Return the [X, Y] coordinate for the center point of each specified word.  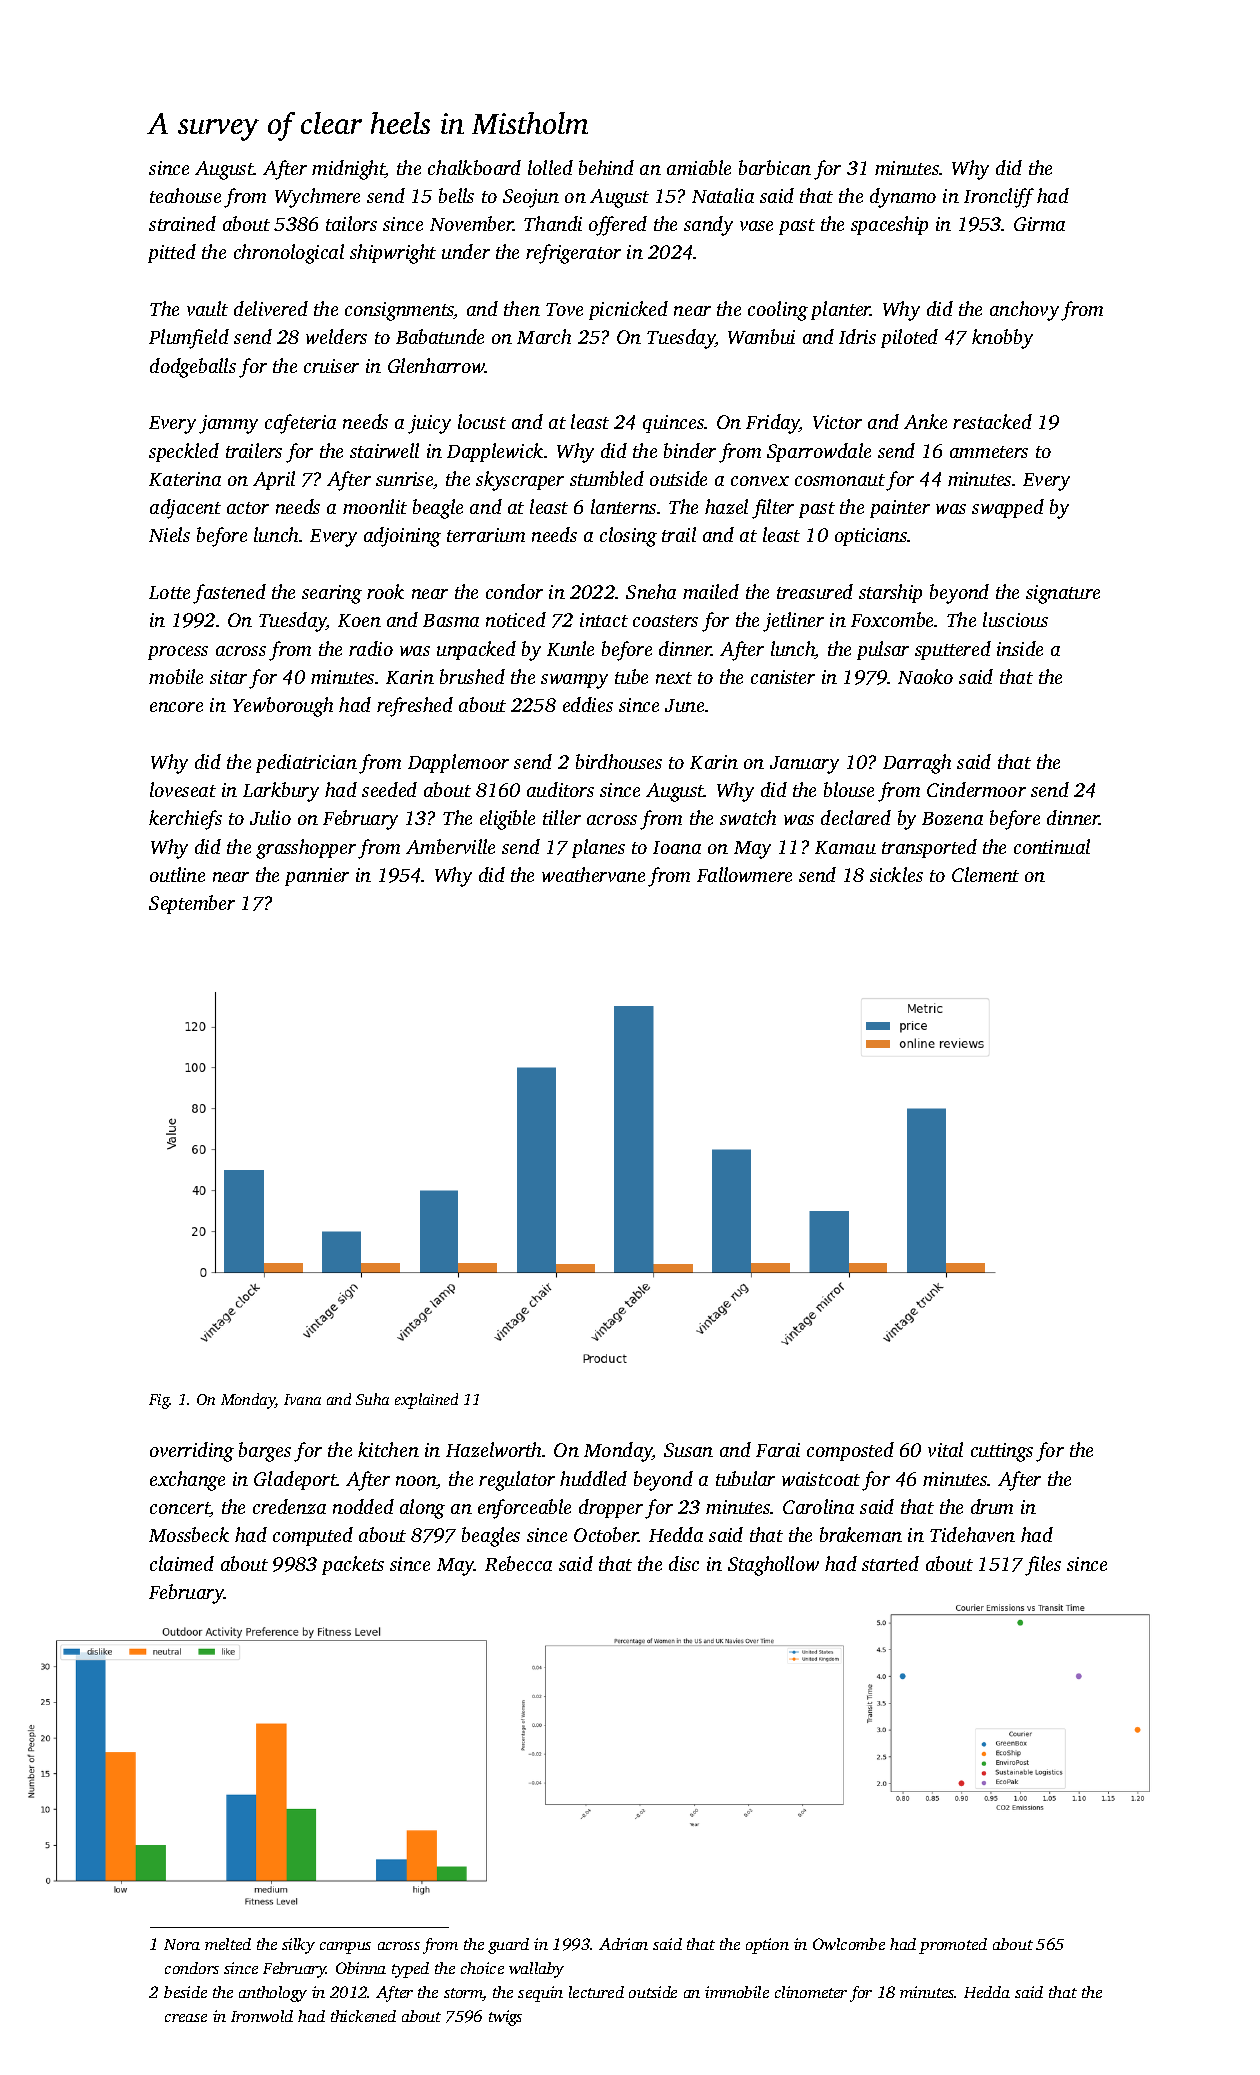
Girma [1039, 224]
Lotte [169, 592]
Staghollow [773, 1566]
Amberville [450, 846]
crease [186, 2018]
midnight [348, 170]
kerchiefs [185, 820]
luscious [1015, 619]
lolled [550, 167]
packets [353, 1565]
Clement [985, 874]
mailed [711, 591]
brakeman [861, 1534]
